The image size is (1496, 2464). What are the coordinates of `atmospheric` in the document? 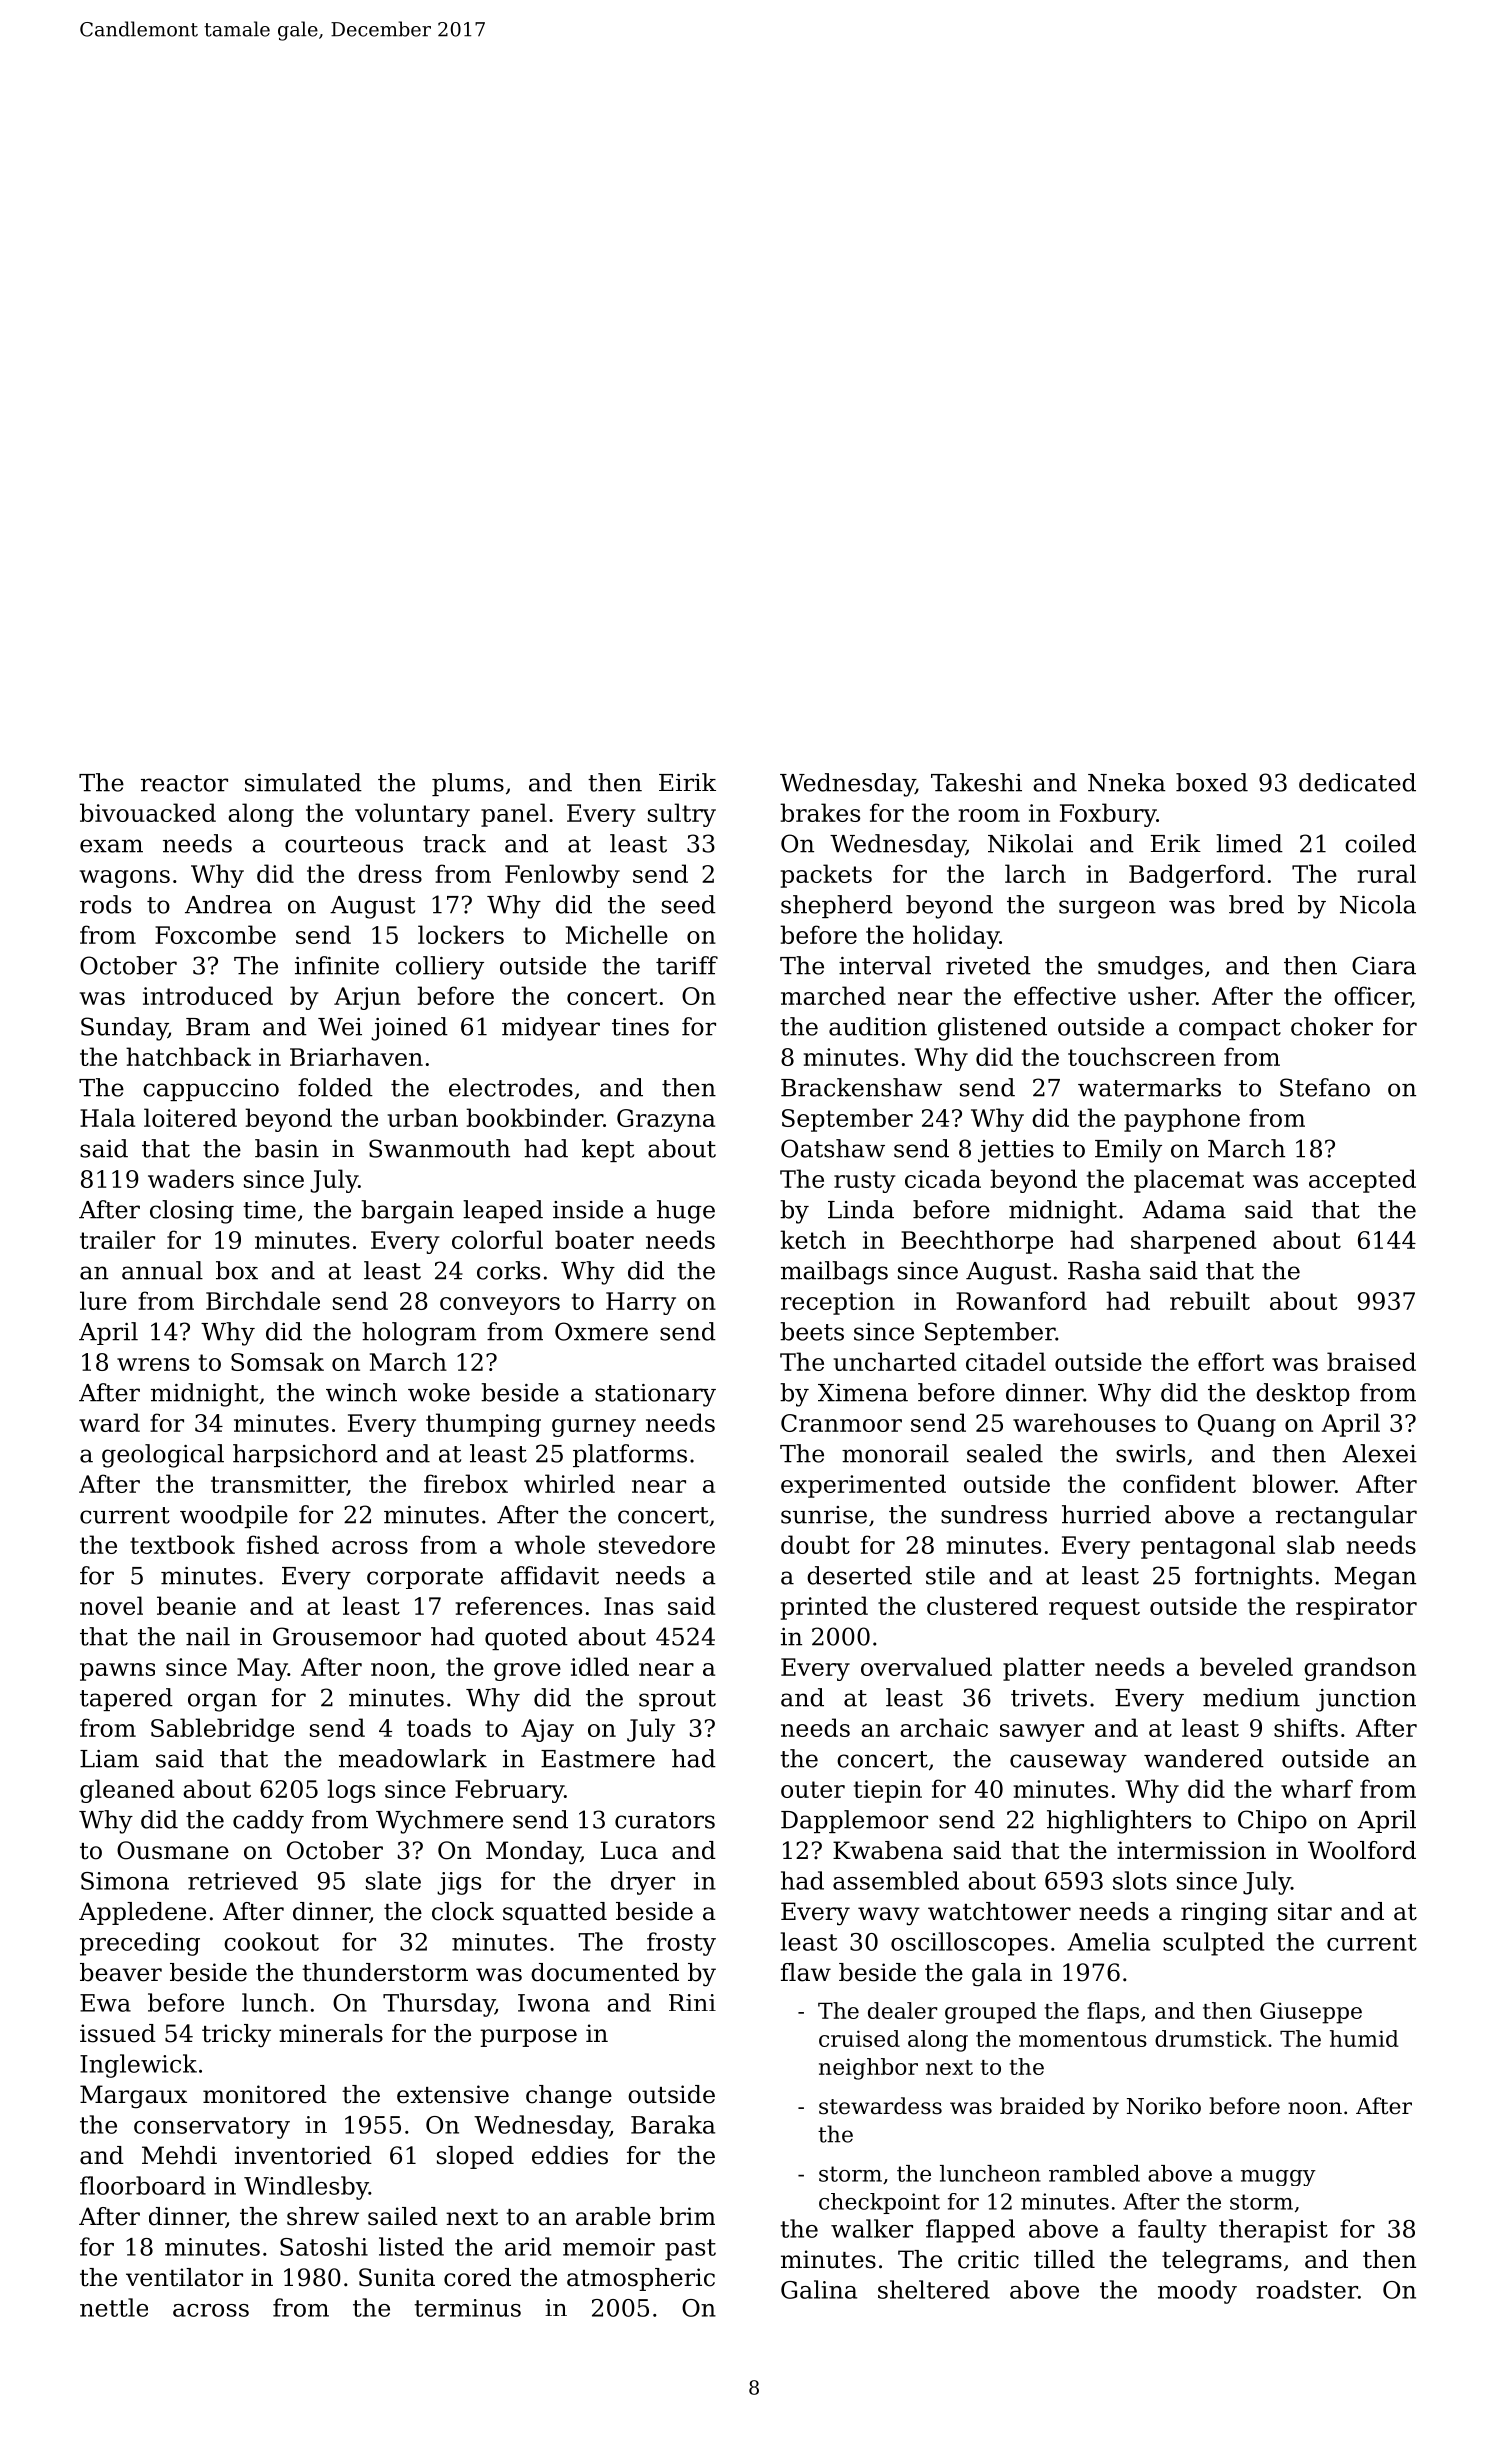 It's located at (641, 2279).
